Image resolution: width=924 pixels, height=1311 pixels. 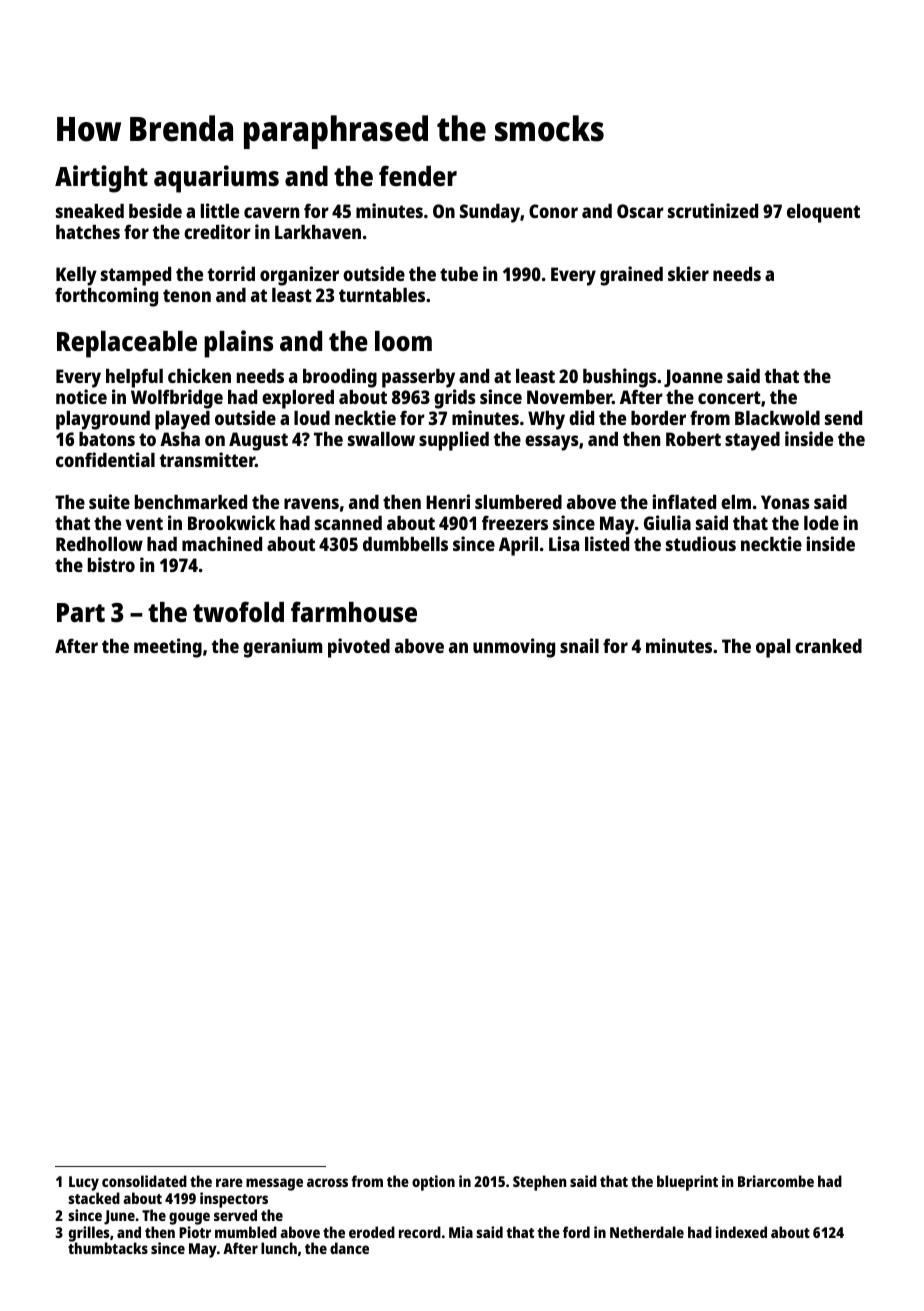 What do you see at coordinates (418, 175) in the screenshot?
I see `fender` at bounding box center [418, 175].
